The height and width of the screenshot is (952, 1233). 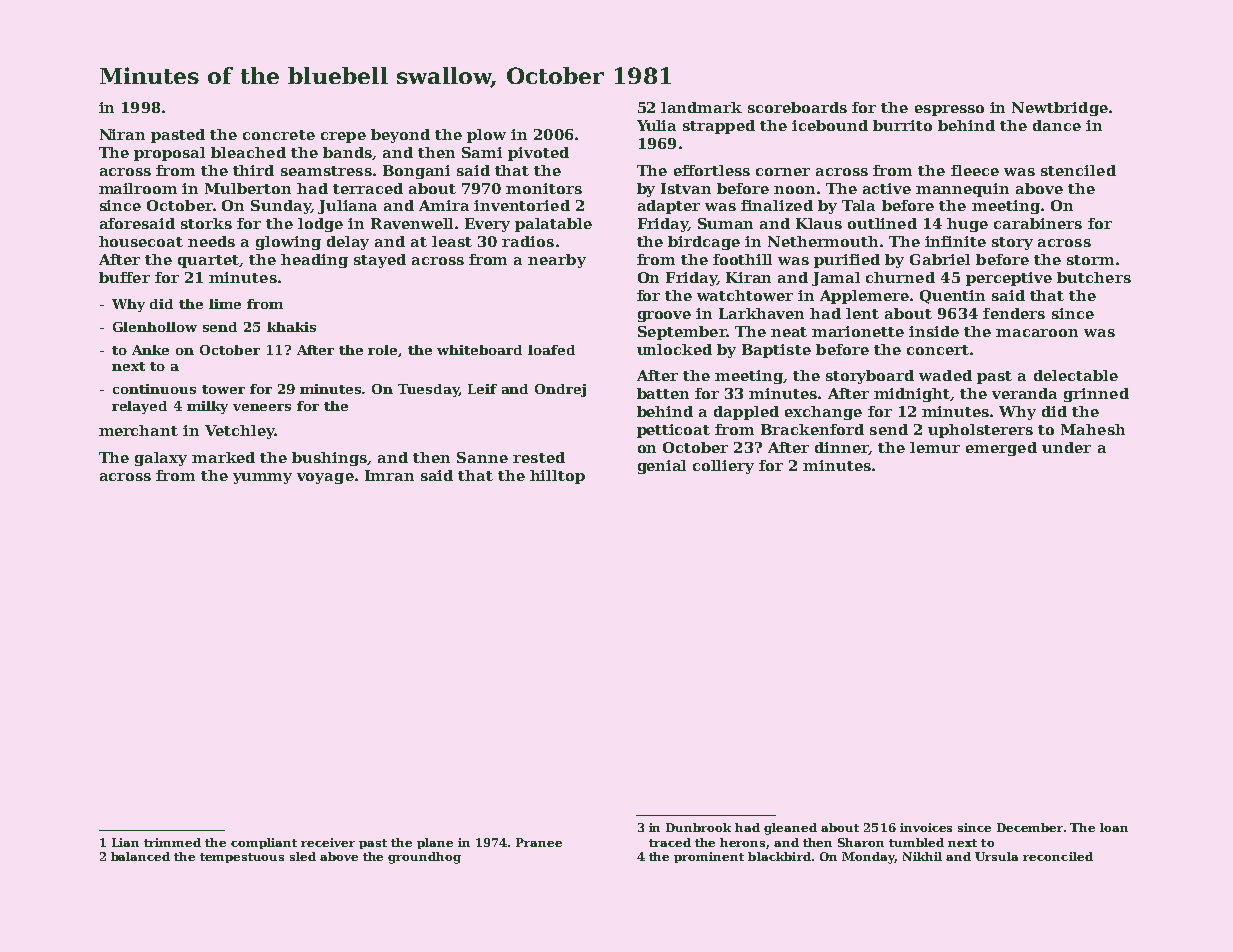 I want to click on espresso, so click(x=949, y=110).
